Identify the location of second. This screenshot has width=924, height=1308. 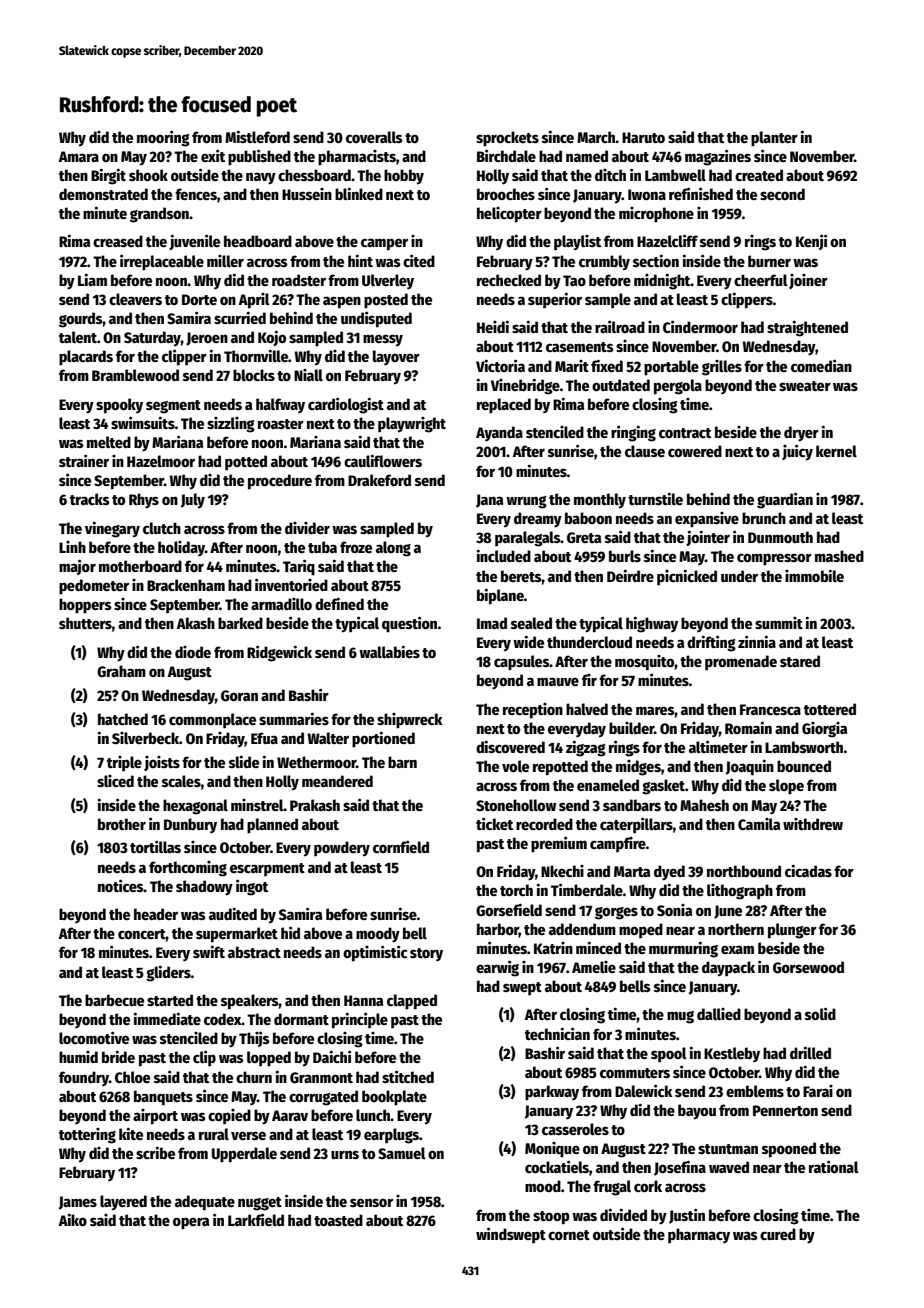
(782, 194).
